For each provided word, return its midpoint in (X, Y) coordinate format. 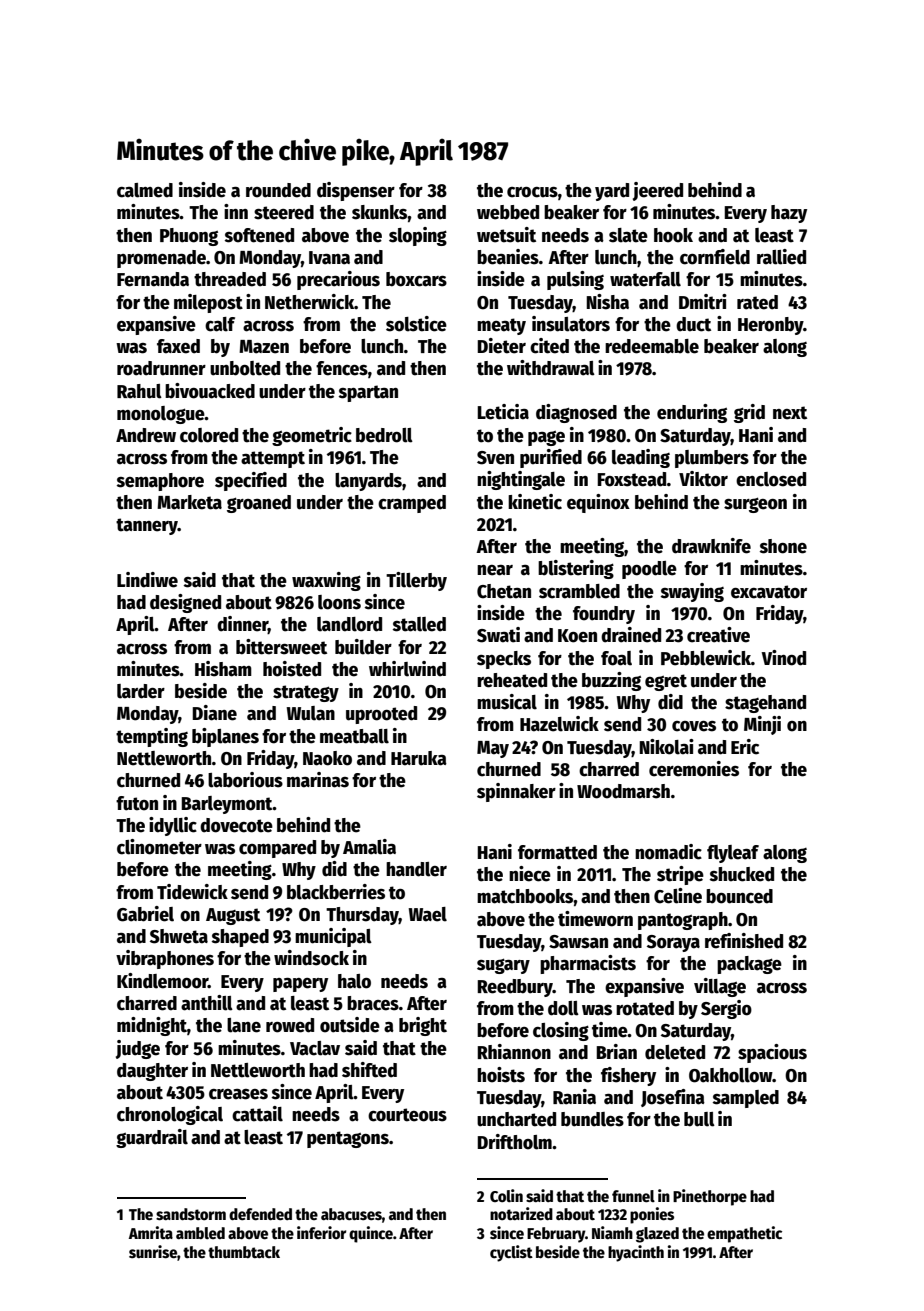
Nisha (607, 302)
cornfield (715, 257)
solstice (416, 324)
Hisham (223, 669)
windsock (311, 958)
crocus (532, 192)
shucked (742, 874)
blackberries (336, 892)
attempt (273, 459)
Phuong (189, 237)
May (493, 749)
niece (530, 874)
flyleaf (733, 854)
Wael (427, 914)
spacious (772, 1053)
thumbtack (244, 1252)
